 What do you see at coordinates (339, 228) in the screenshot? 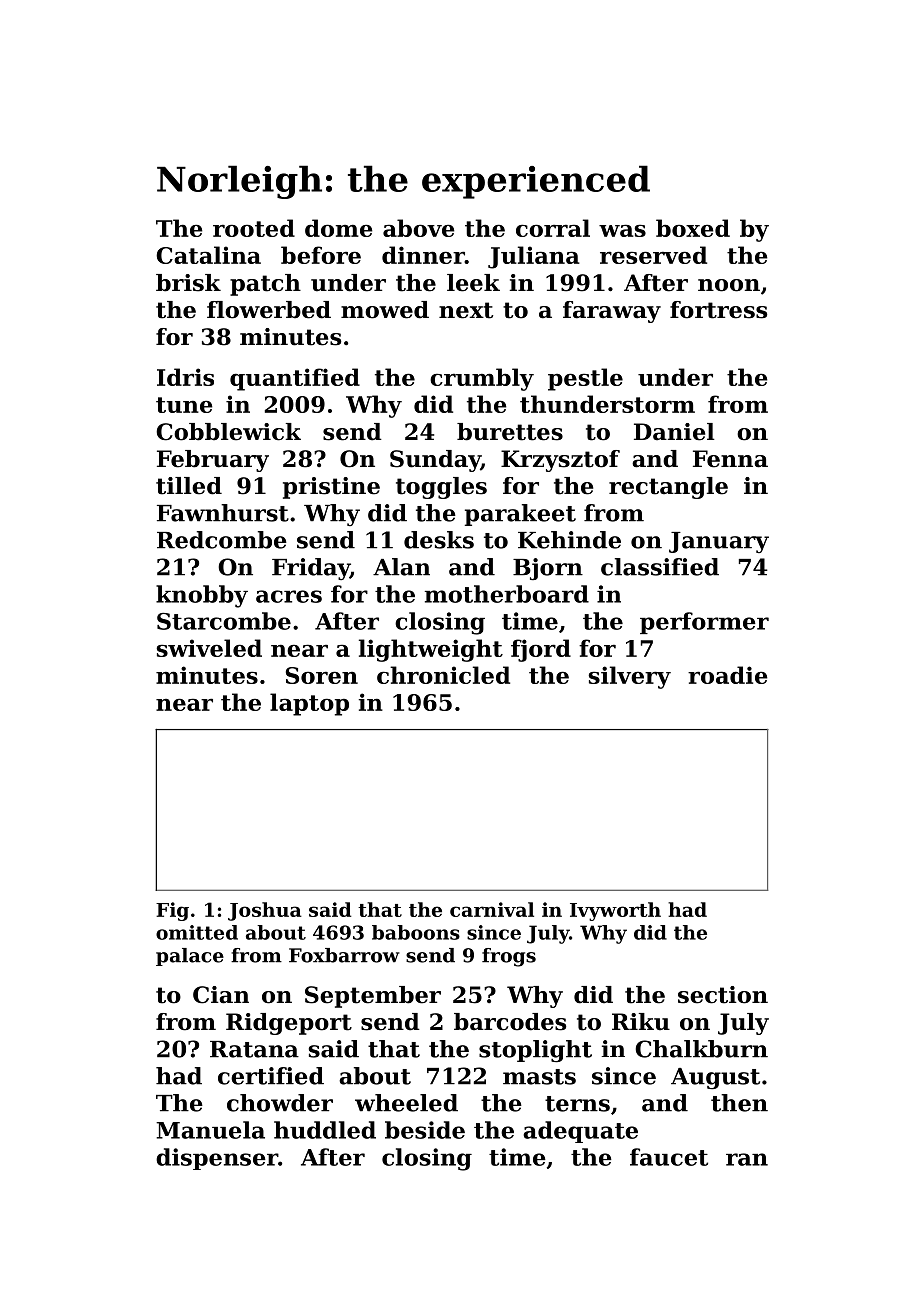
I see `dome` at bounding box center [339, 228].
